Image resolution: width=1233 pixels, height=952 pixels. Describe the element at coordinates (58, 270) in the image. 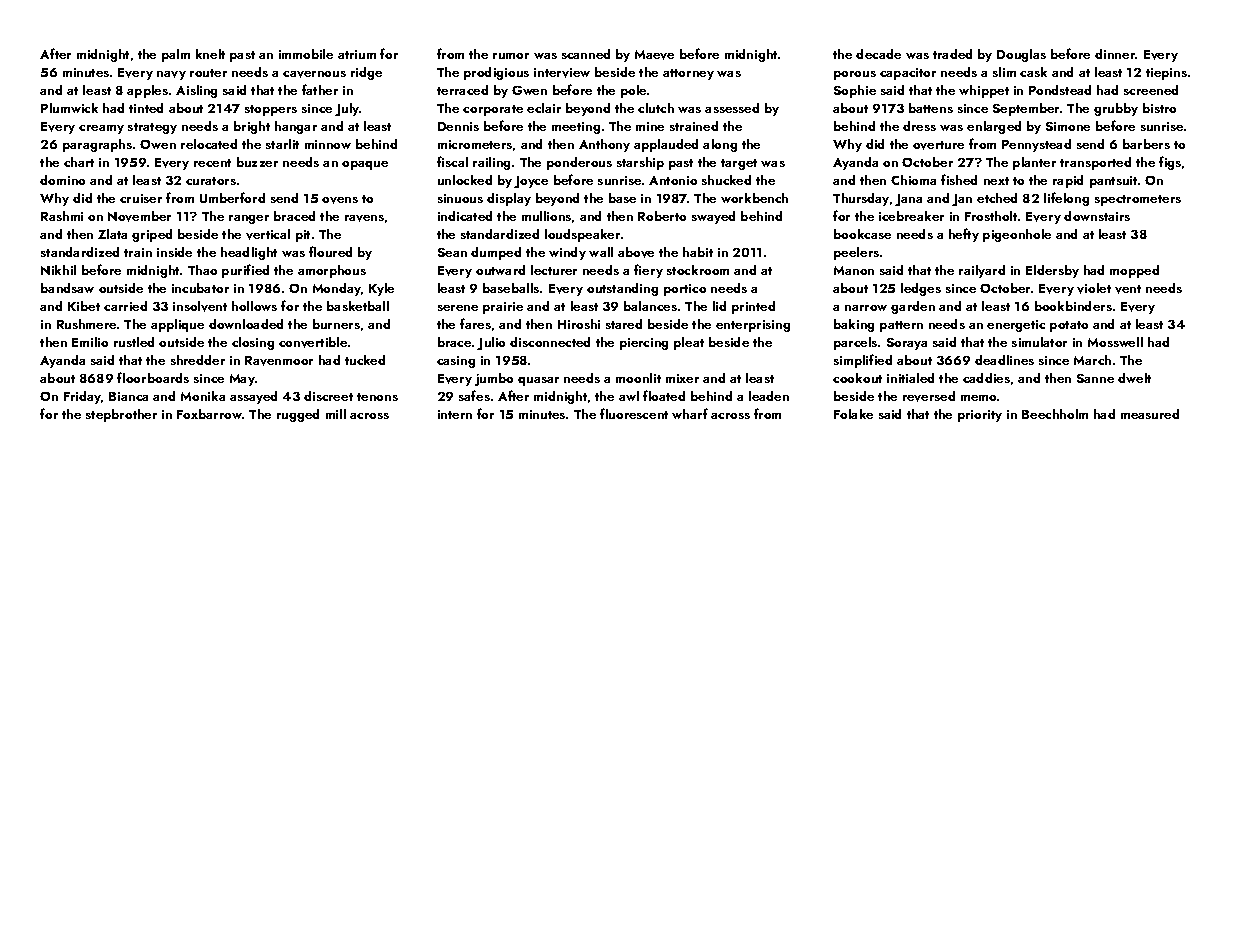

I see `Nikhil` at that location.
